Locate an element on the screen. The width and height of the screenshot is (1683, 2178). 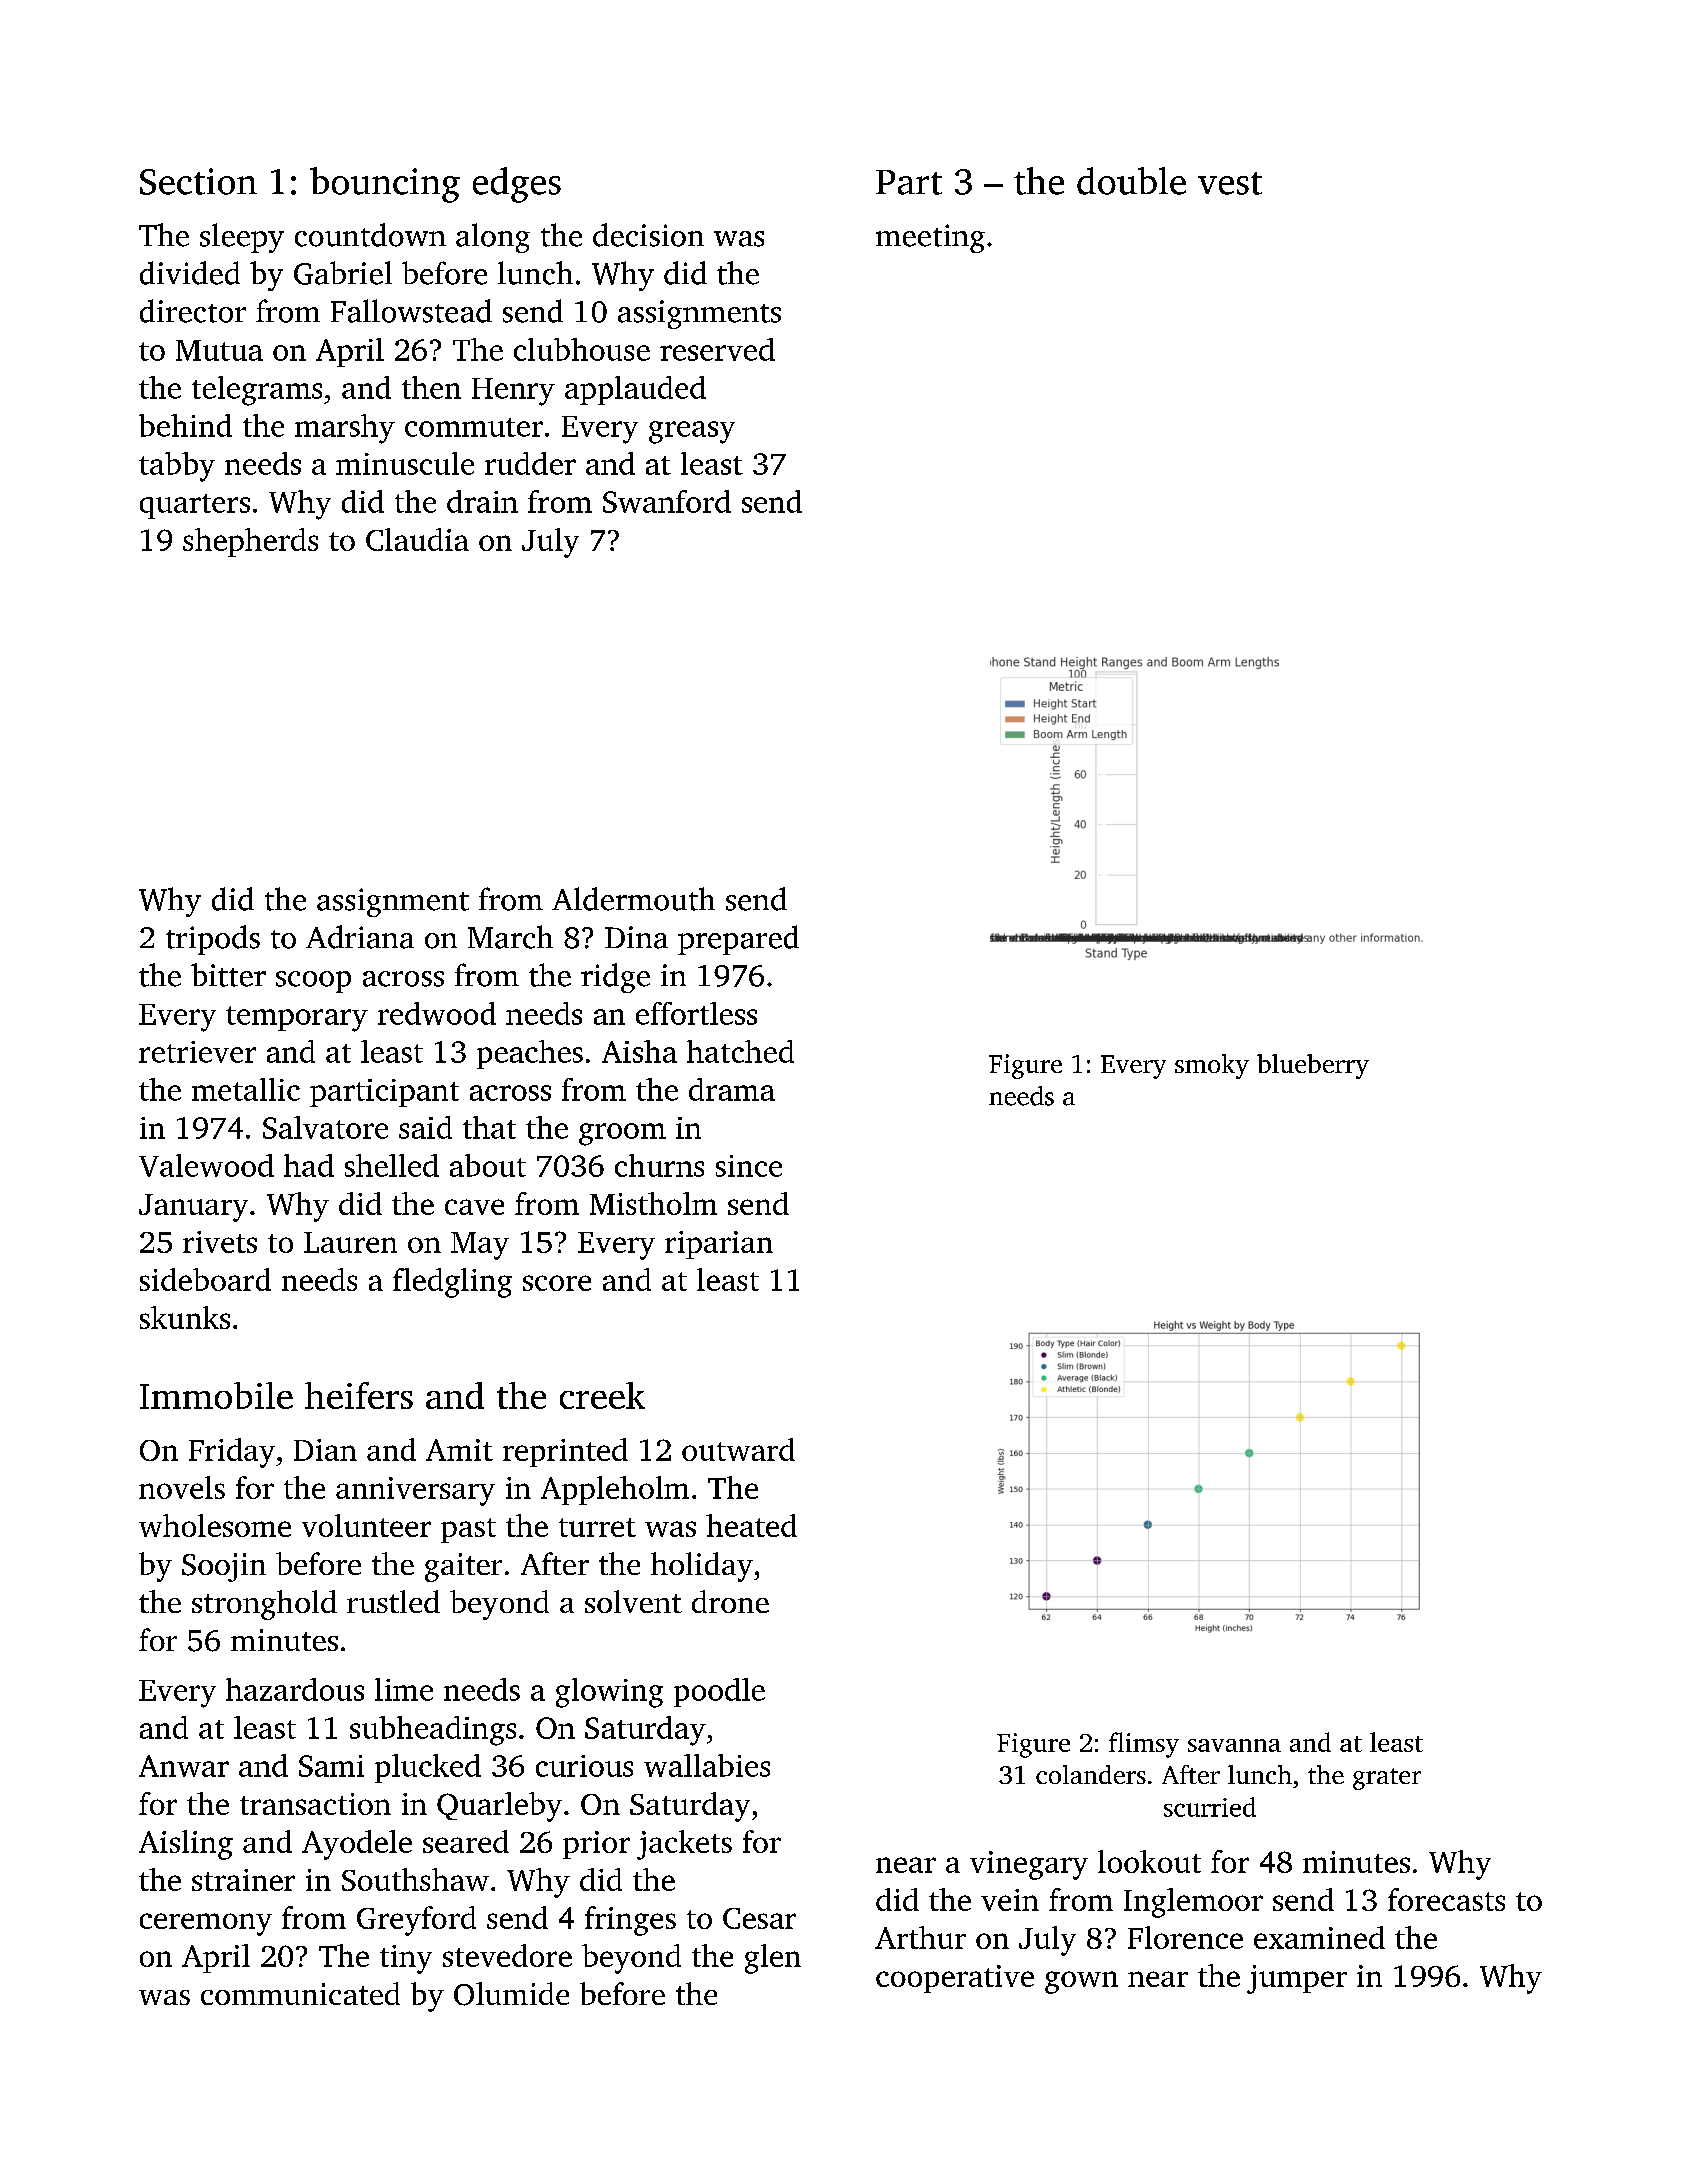
Valewood is located at coordinates (206, 1165).
